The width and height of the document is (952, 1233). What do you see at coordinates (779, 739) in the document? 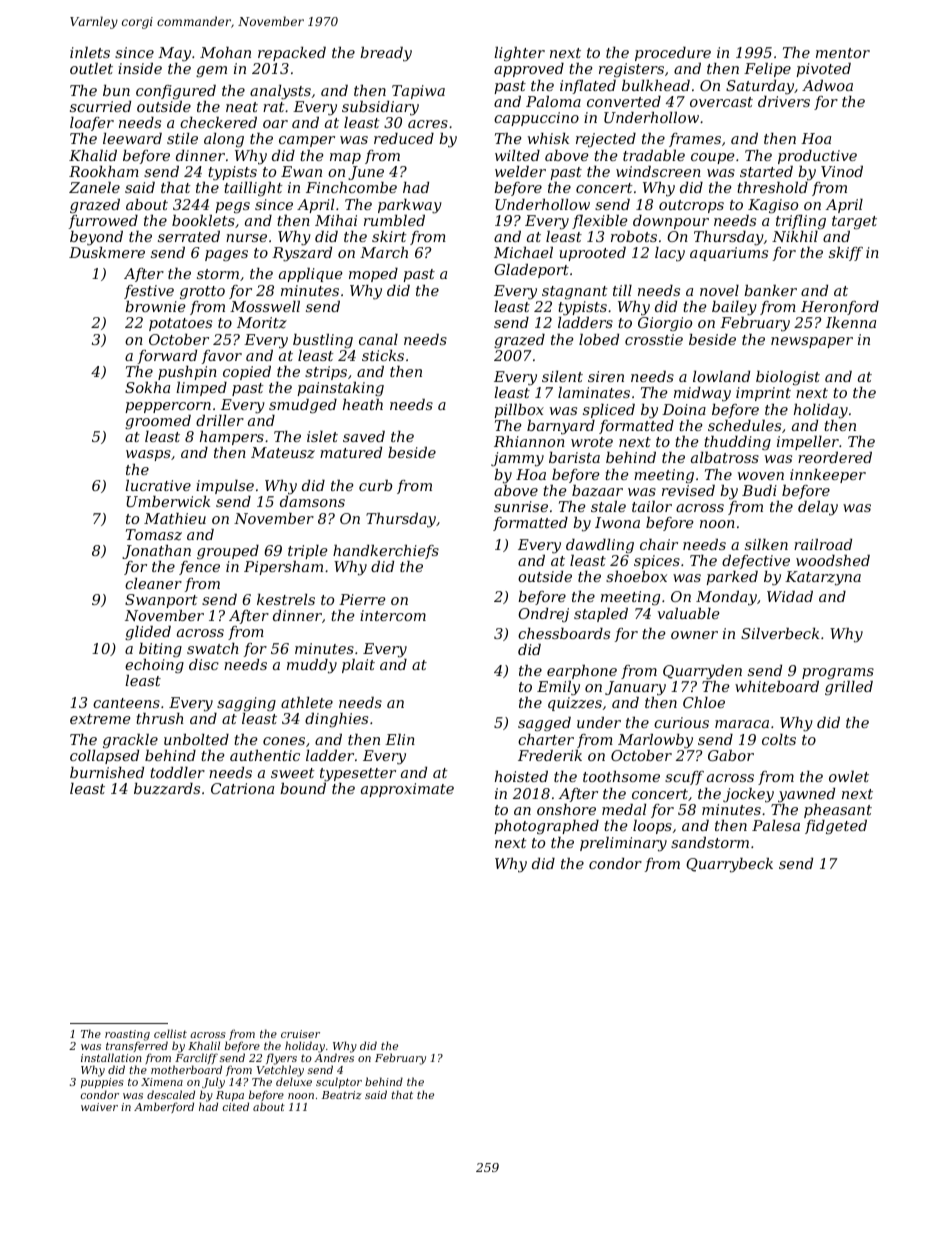
I see `colts` at bounding box center [779, 739].
